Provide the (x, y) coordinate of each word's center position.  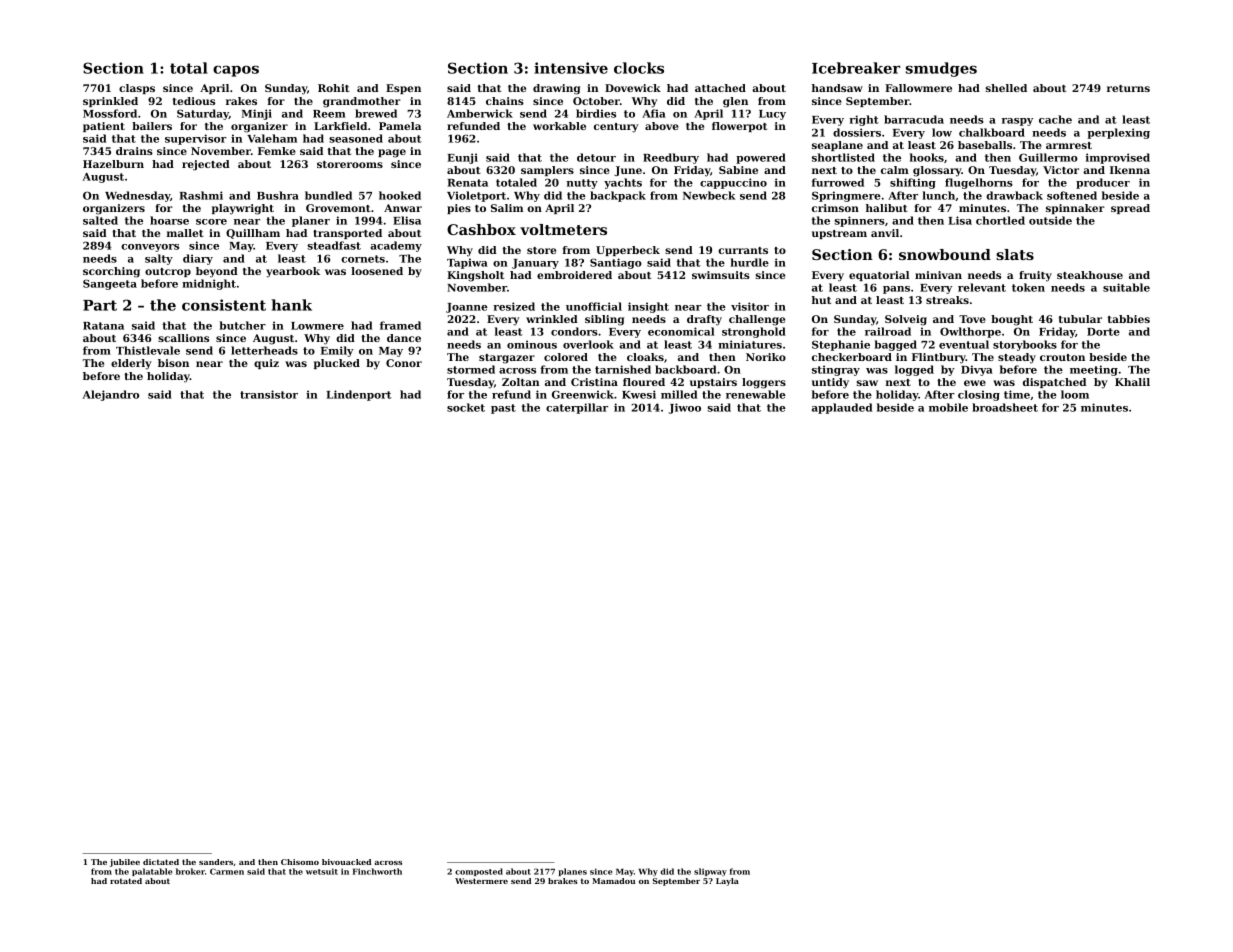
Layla (727, 882)
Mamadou (613, 881)
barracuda (914, 119)
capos (236, 71)
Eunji (462, 158)
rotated (126, 881)
